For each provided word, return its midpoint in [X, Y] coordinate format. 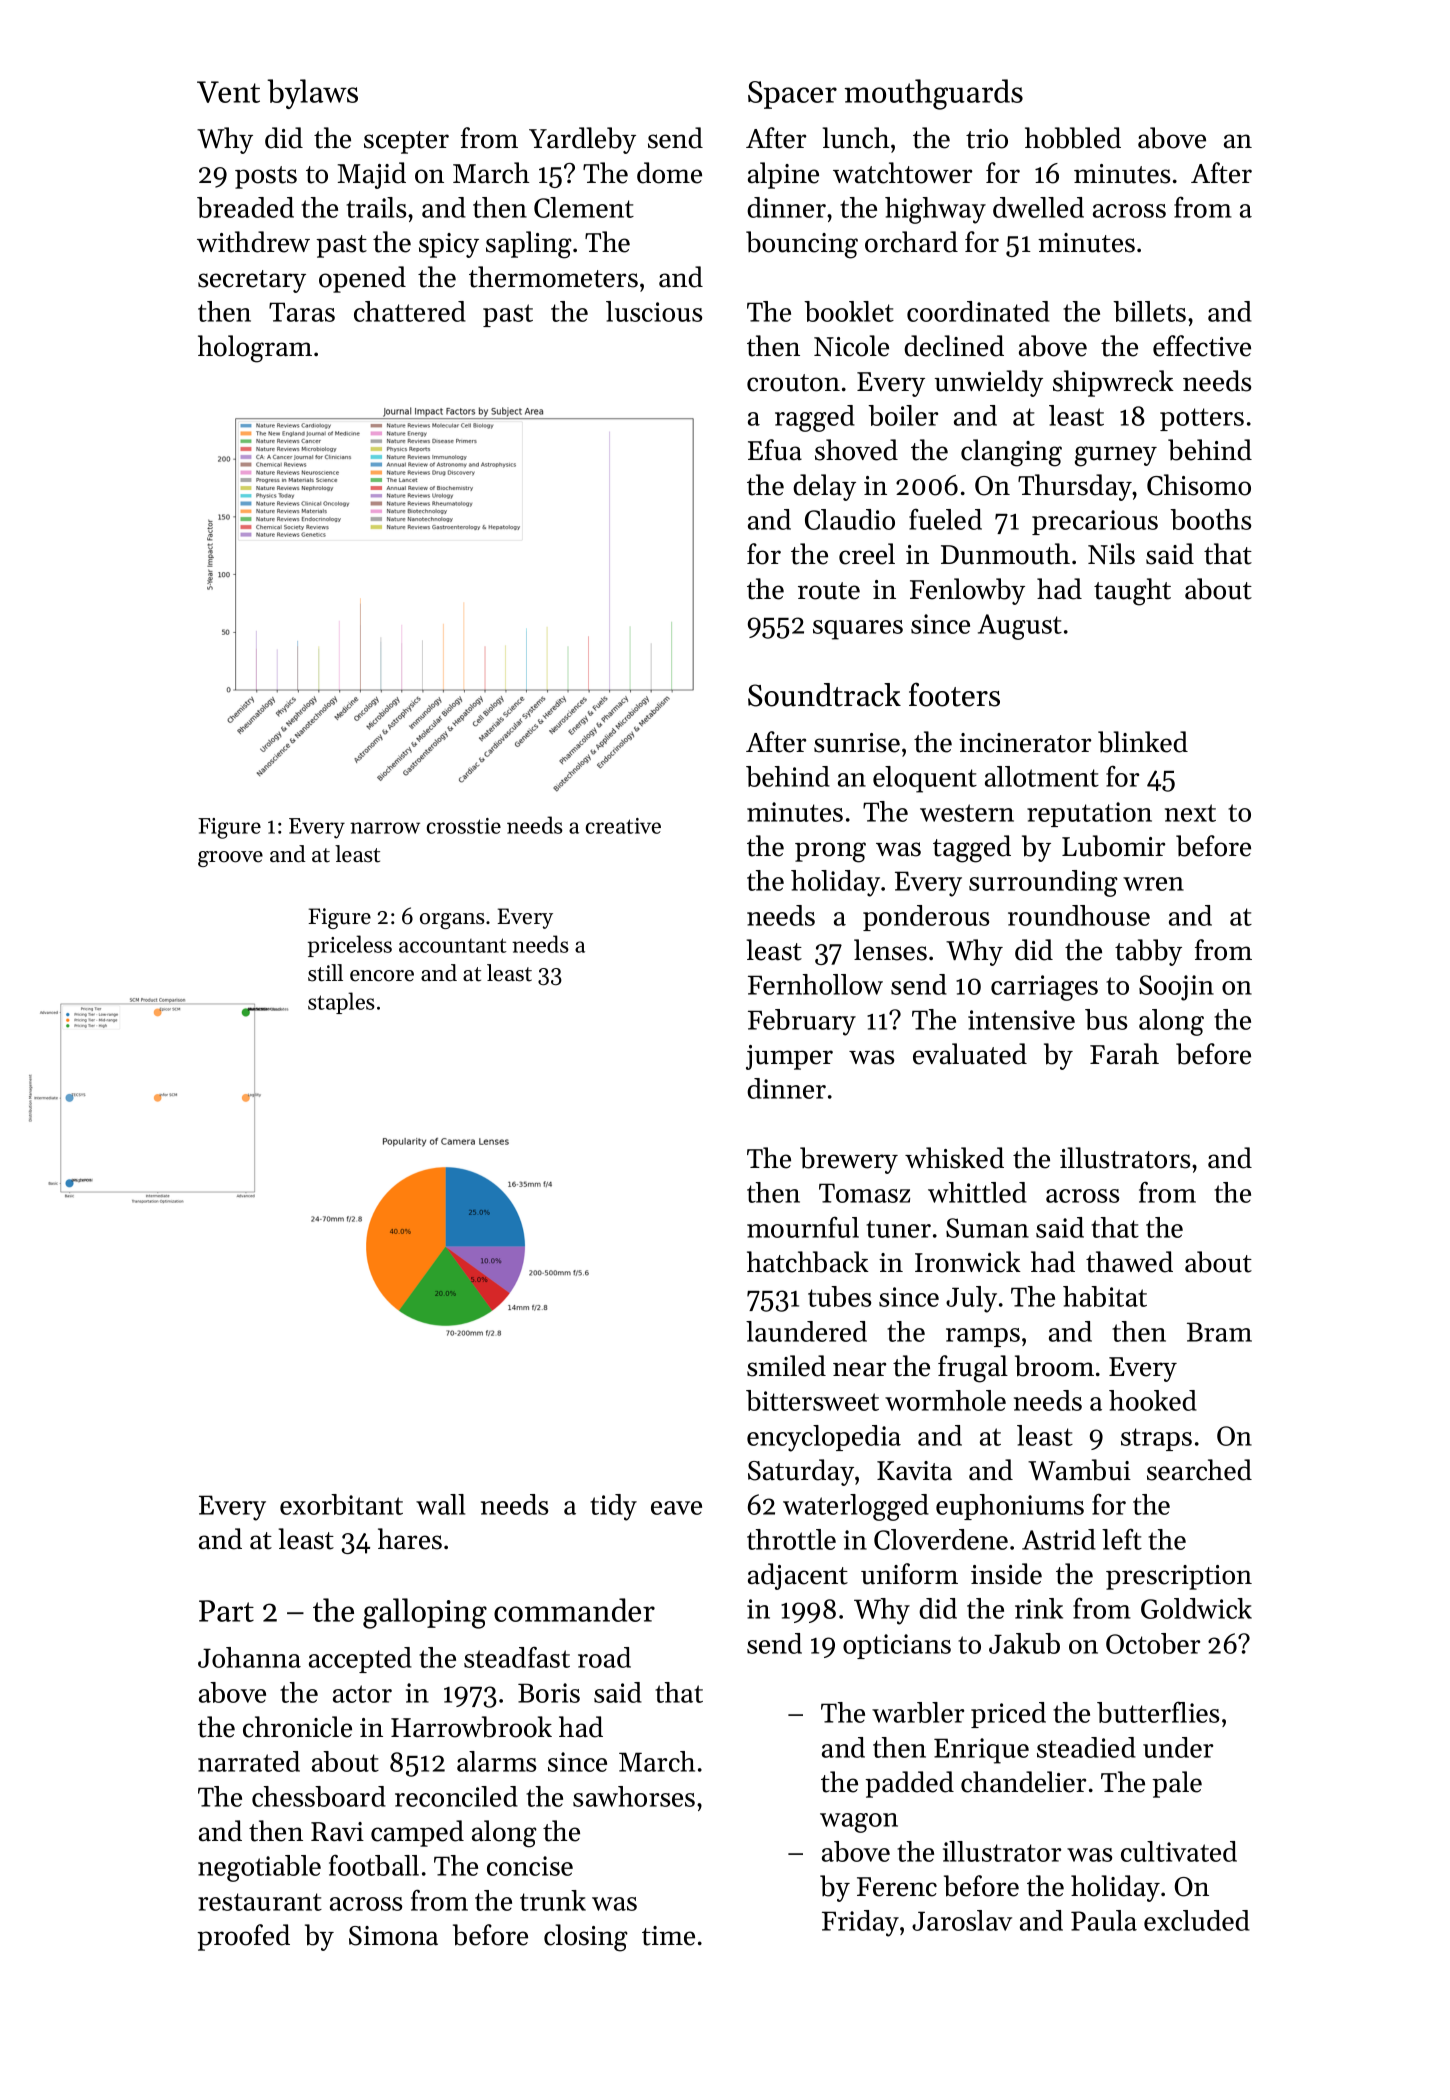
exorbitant [341, 1504]
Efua [775, 450]
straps [1156, 1439]
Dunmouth [1005, 554]
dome [669, 173]
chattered [410, 311]
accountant [453, 945]
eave [676, 1508]
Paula [1104, 1920]
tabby [1148, 952]
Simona [393, 1936]
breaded [245, 207]
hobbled [1073, 138]
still [325, 973]
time [668, 1936]
